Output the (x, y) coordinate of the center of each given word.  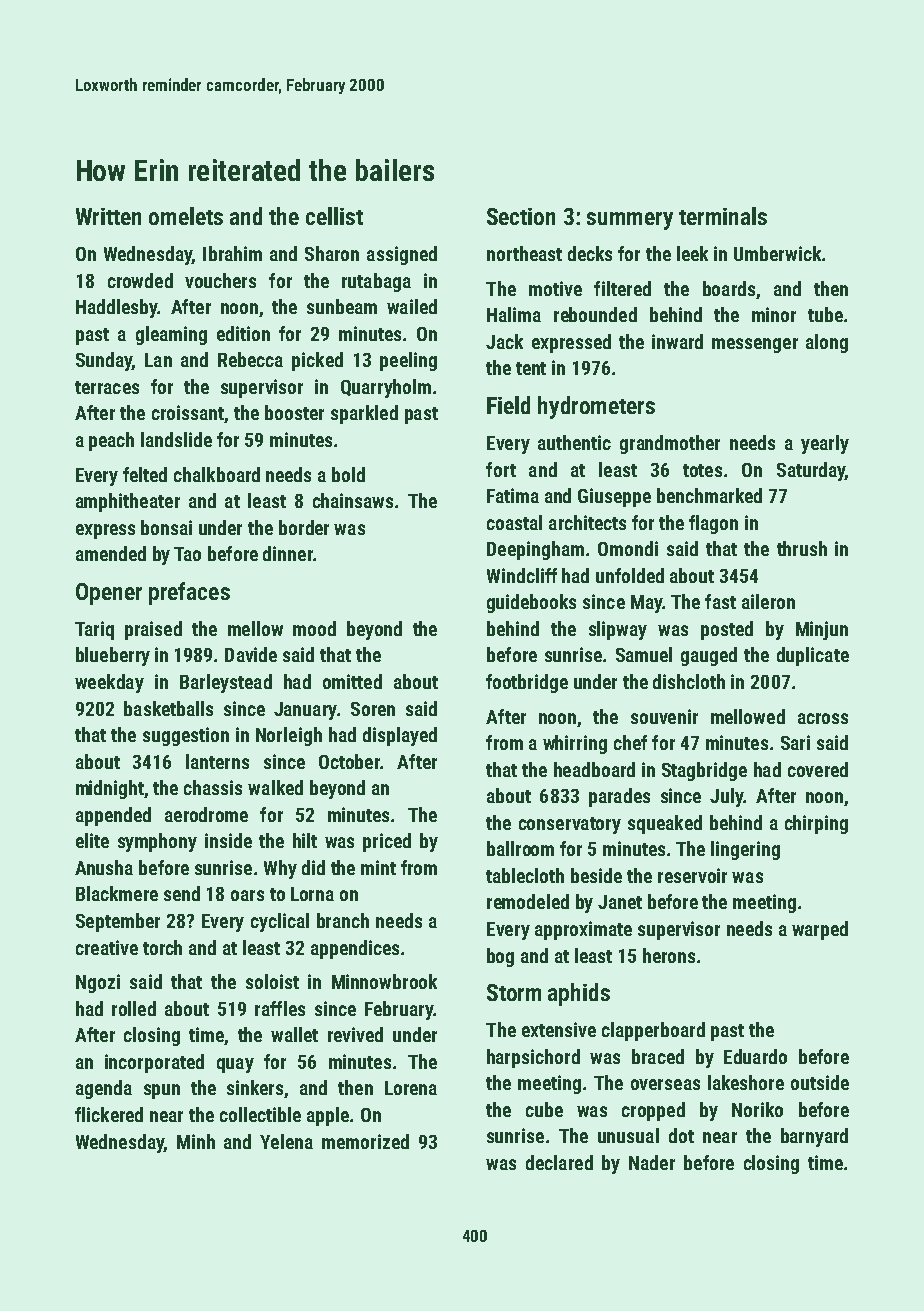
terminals (723, 216)
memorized (365, 1141)
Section (521, 216)
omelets (186, 216)
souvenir (664, 716)
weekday (109, 683)
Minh (196, 1141)
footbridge (527, 683)
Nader (652, 1162)
